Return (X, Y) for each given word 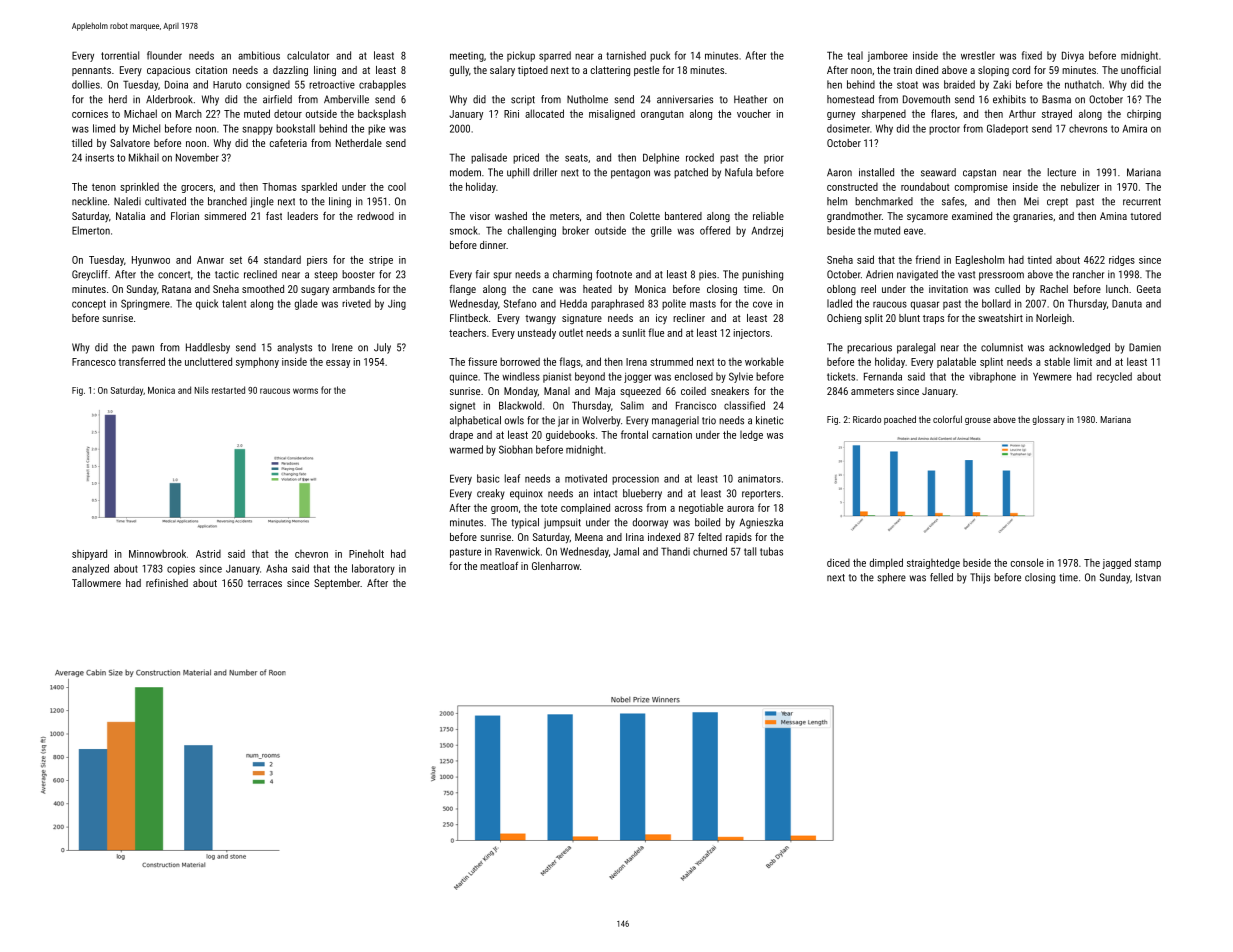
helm (837, 201)
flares (943, 113)
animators (759, 479)
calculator (308, 55)
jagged (1116, 563)
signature (582, 319)
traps (933, 319)
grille (661, 231)
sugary (315, 291)
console (1027, 562)
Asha (276, 568)
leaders (303, 216)
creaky (491, 494)
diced (838, 563)
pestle (646, 71)
